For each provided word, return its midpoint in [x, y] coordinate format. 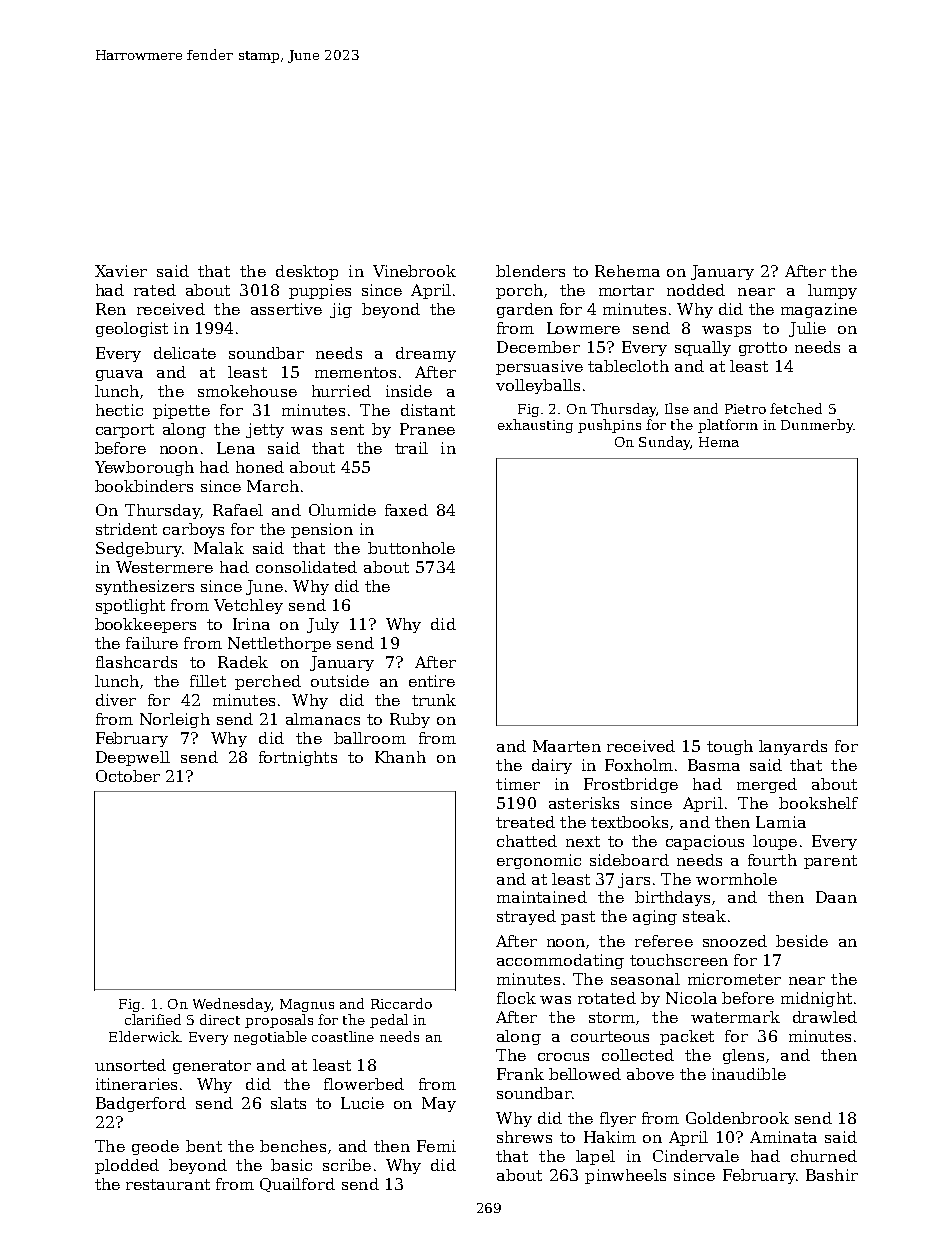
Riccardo [401, 1003]
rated [155, 290]
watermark [735, 1017]
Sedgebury [139, 549]
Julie [807, 329]
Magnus [307, 1005]
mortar [626, 290]
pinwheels [625, 1176]
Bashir [832, 1175]
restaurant [168, 1184]
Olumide [342, 510]
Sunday [664, 443]
